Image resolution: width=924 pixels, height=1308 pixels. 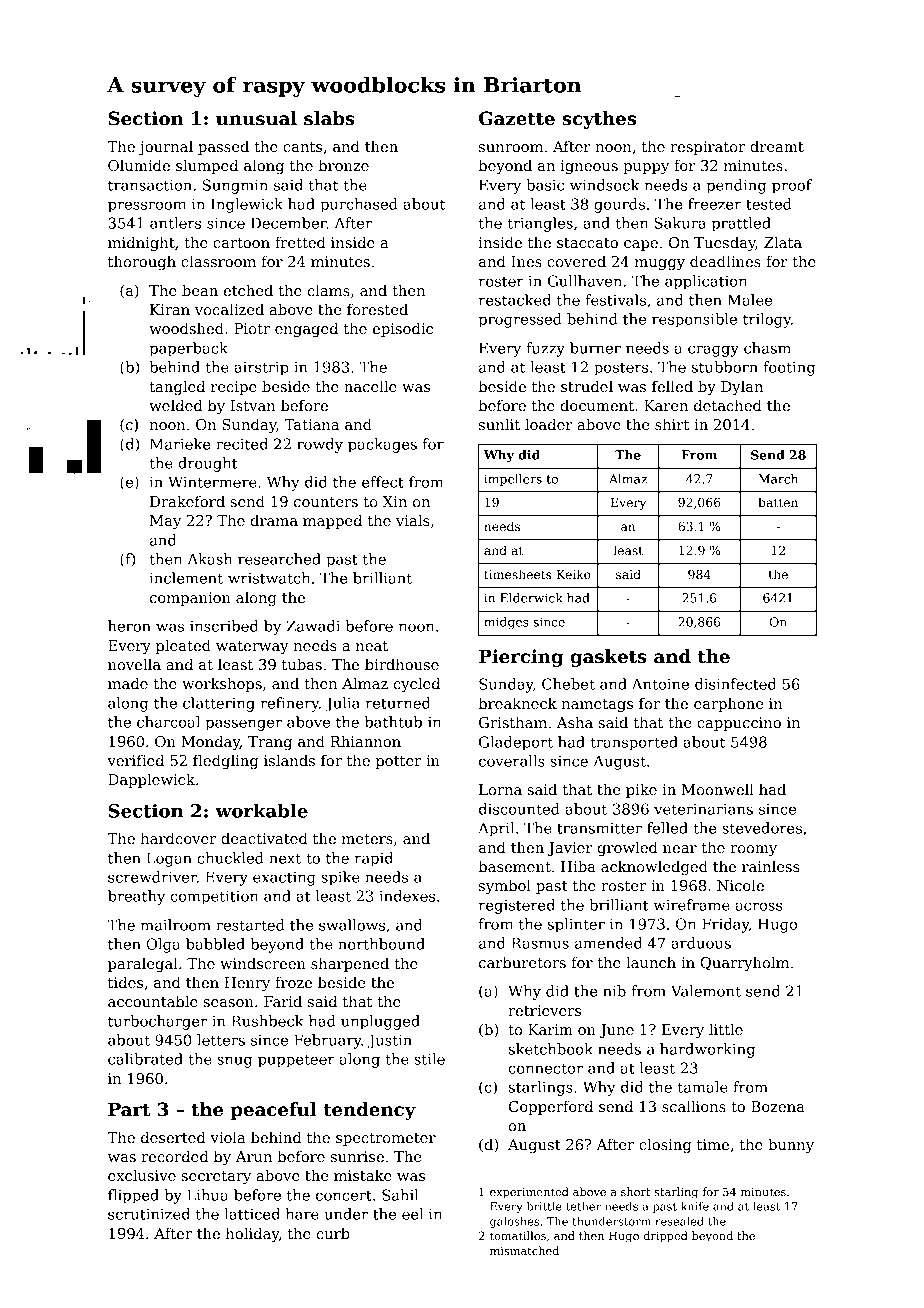 I want to click on made, so click(x=128, y=683).
